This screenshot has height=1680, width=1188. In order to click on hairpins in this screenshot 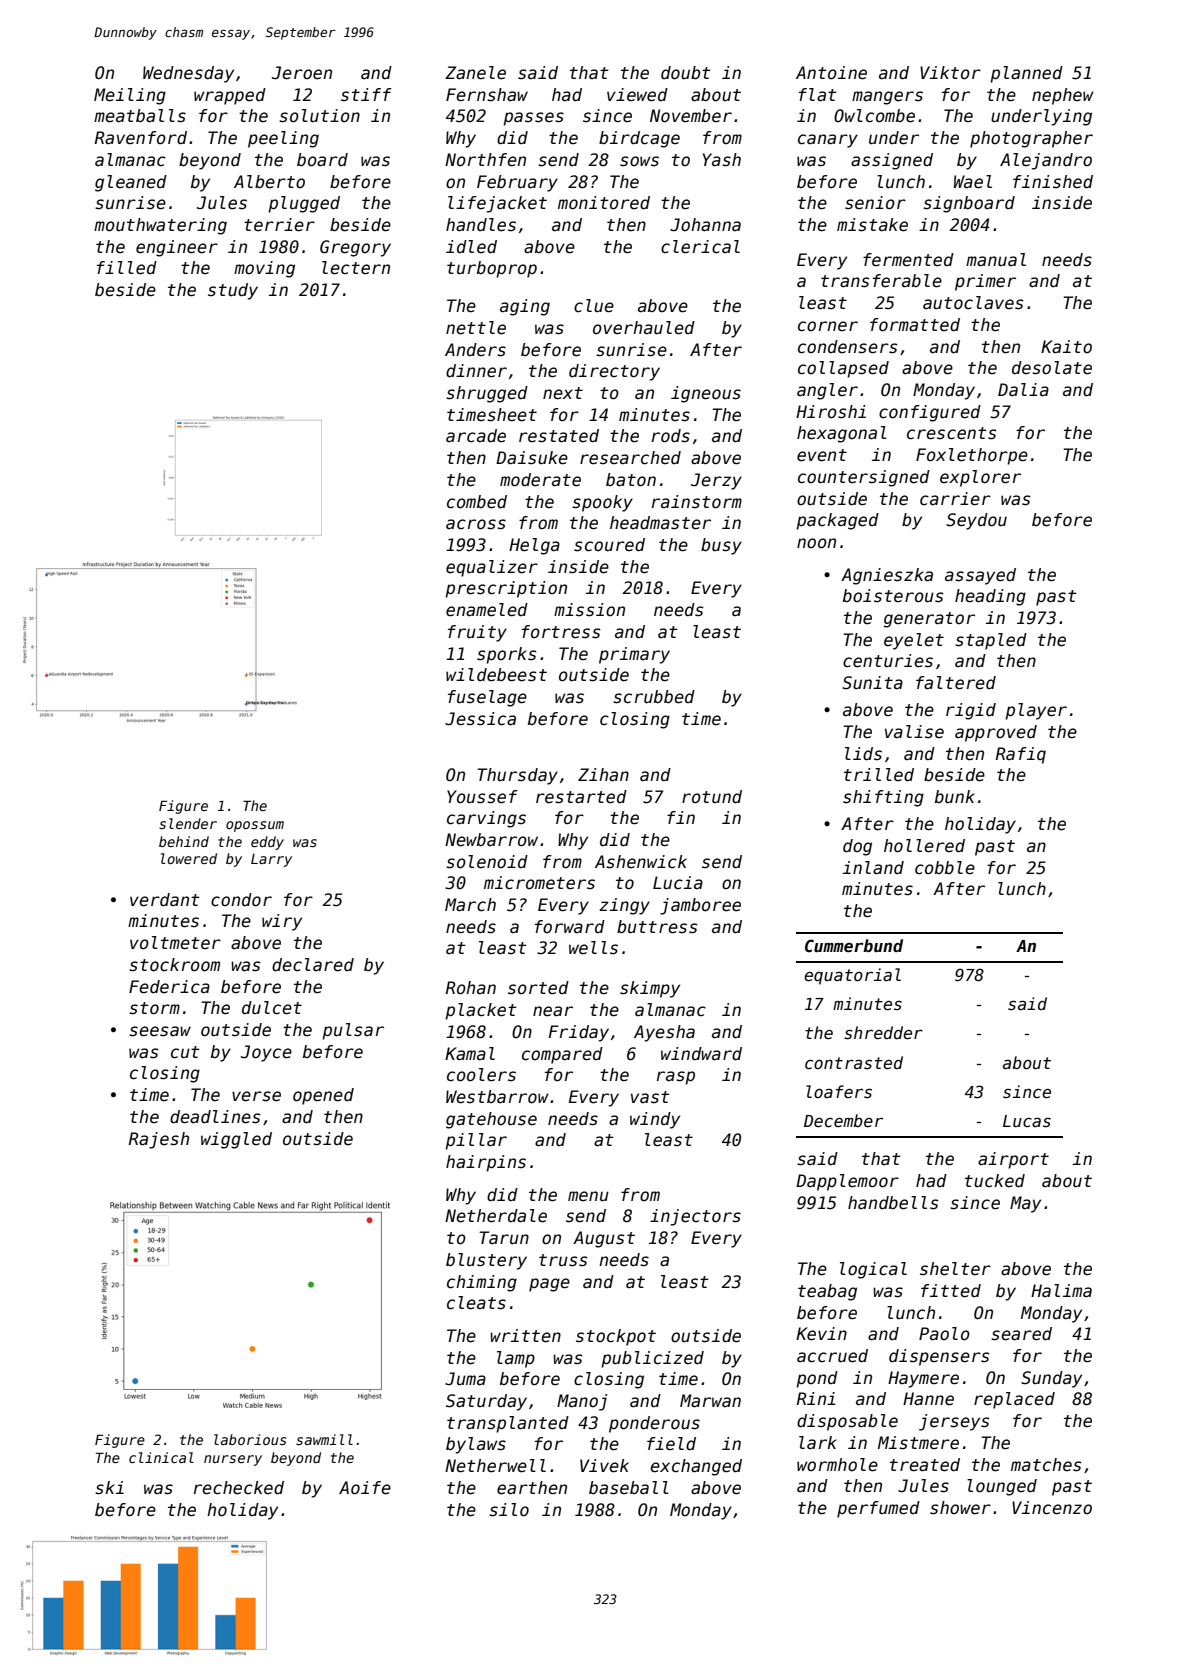, I will do `click(486, 1163)`.
